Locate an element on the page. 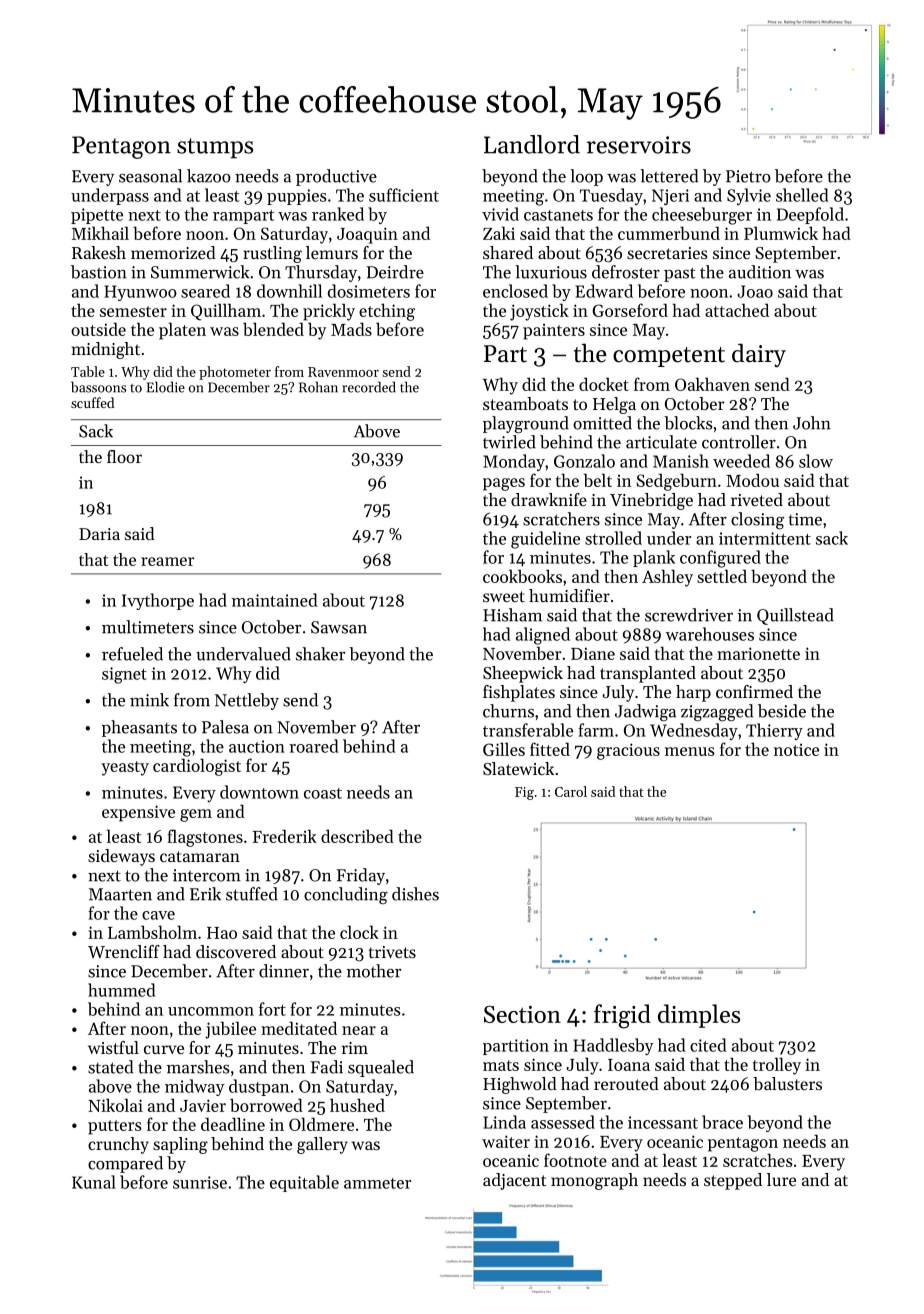 The image size is (924, 1314). pages is located at coordinates (504, 484).
